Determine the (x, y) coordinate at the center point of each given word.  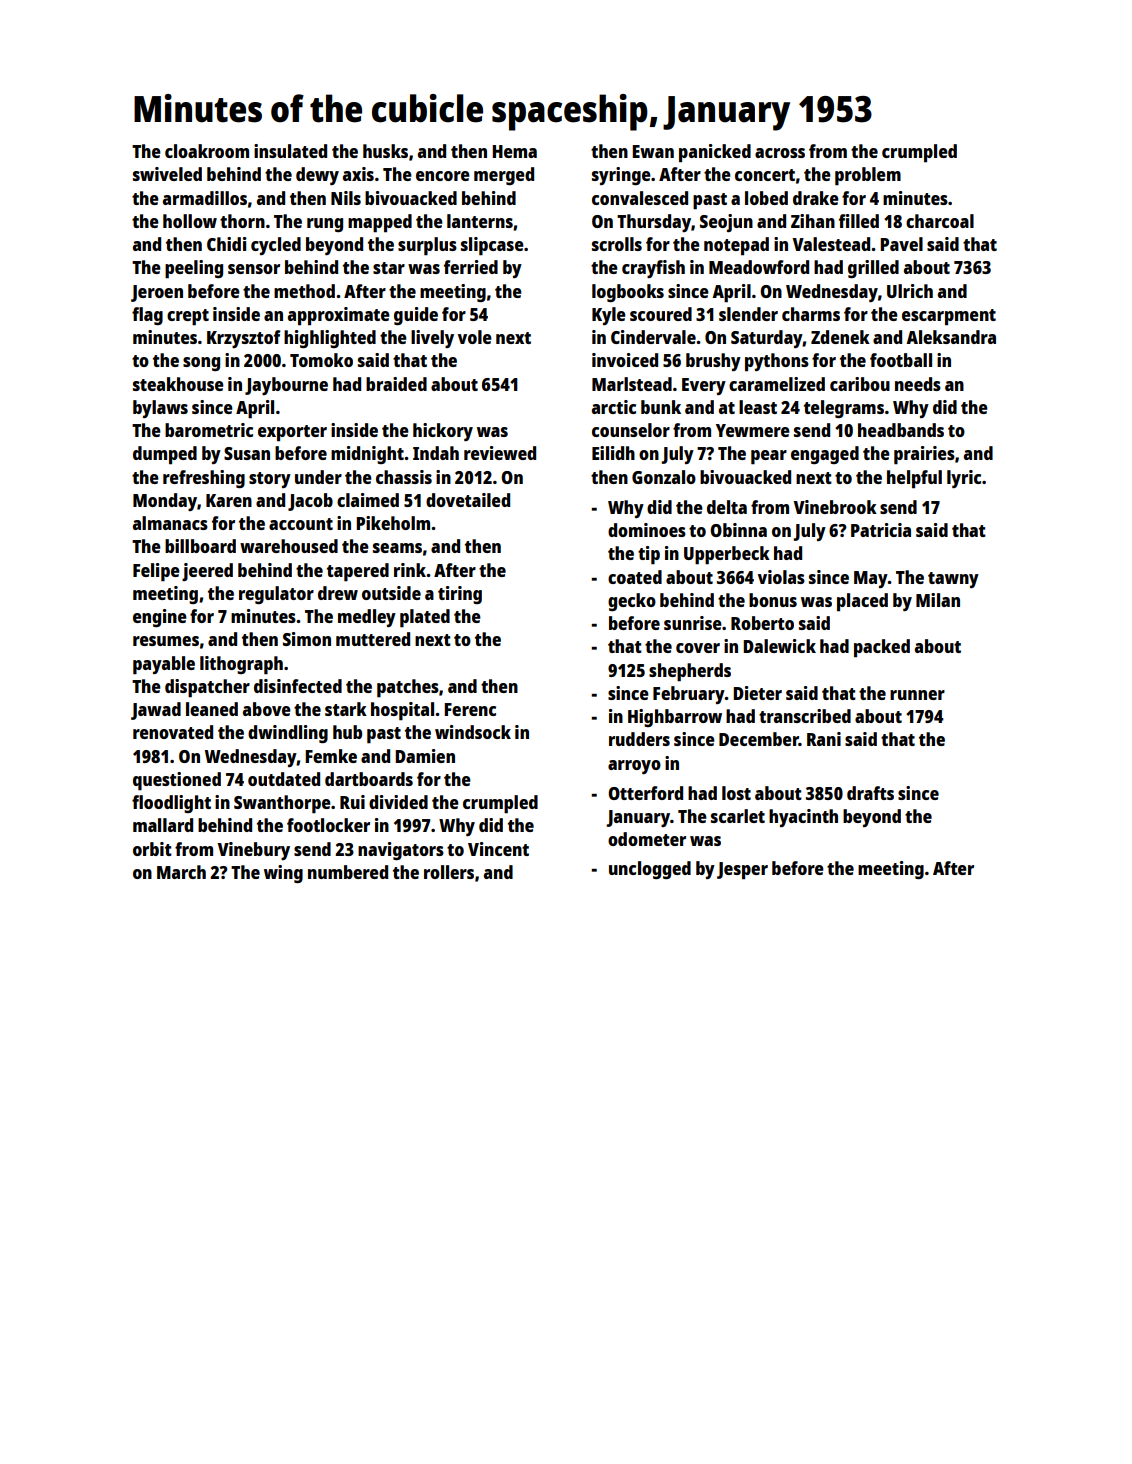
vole (475, 337)
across (780, 153)
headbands (901, 430)
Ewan (653, 151)
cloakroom (207, 151)
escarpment (949, 317)
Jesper (742, 871)
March (181, 872)
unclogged (650, 870)
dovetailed (468, 500)
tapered (358, 572)
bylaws (160, 409)
